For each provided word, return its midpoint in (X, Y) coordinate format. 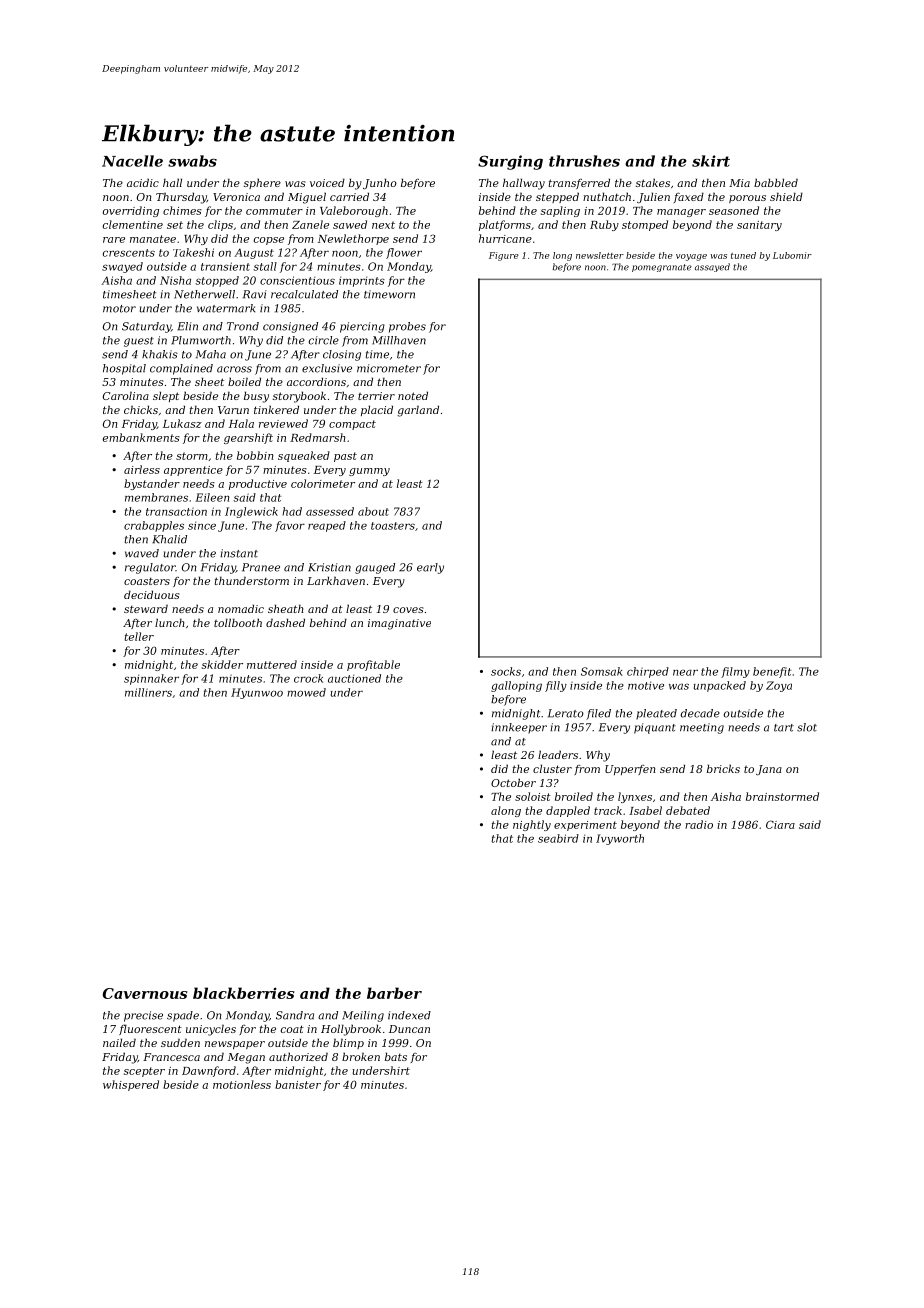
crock (308, 678)
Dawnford (209, 1071)
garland (418, 411)
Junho (380, 183)
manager (681, 213)
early (430, 568)
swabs (192, 161)
